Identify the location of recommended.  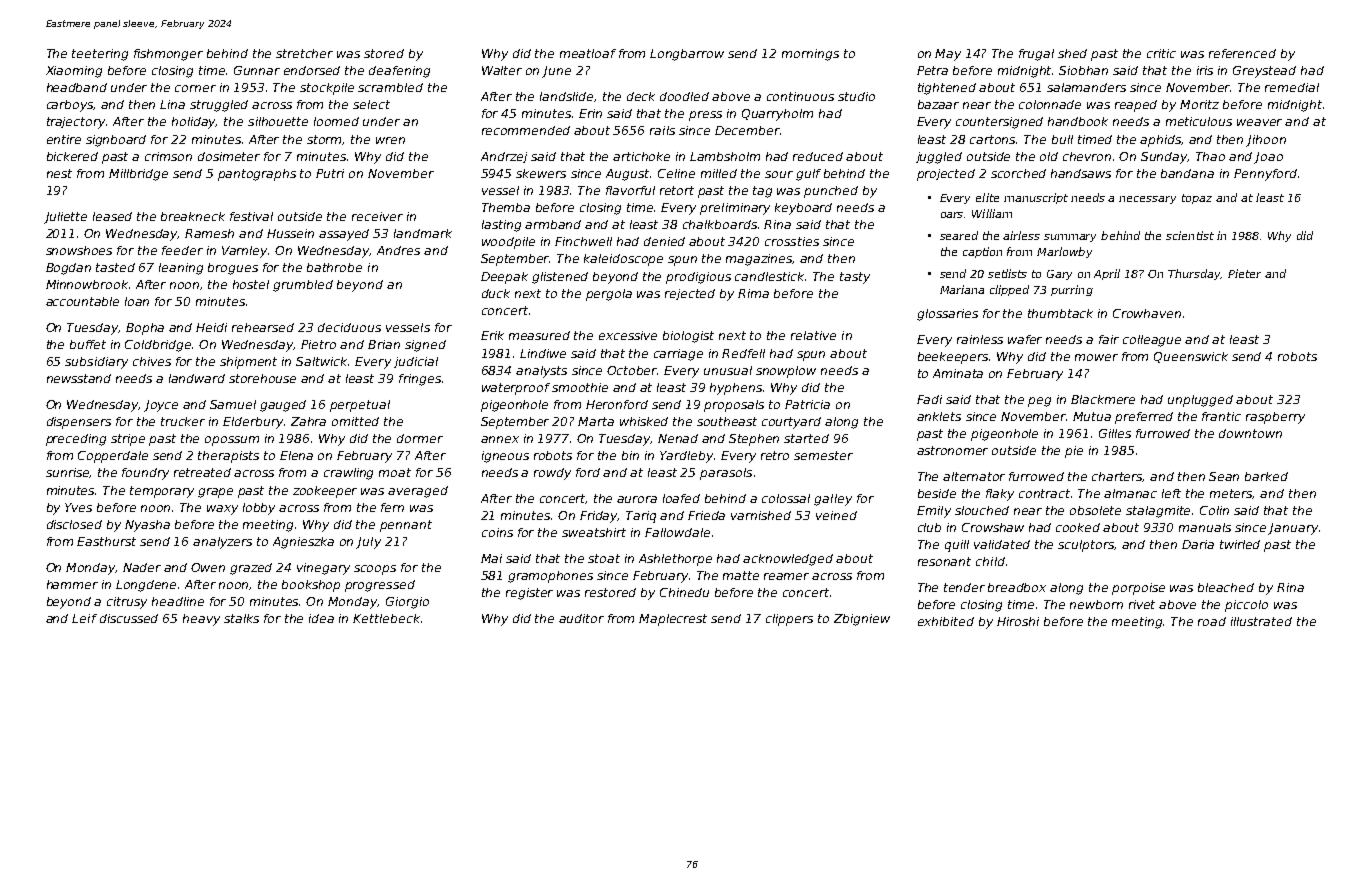
(526, 130).
